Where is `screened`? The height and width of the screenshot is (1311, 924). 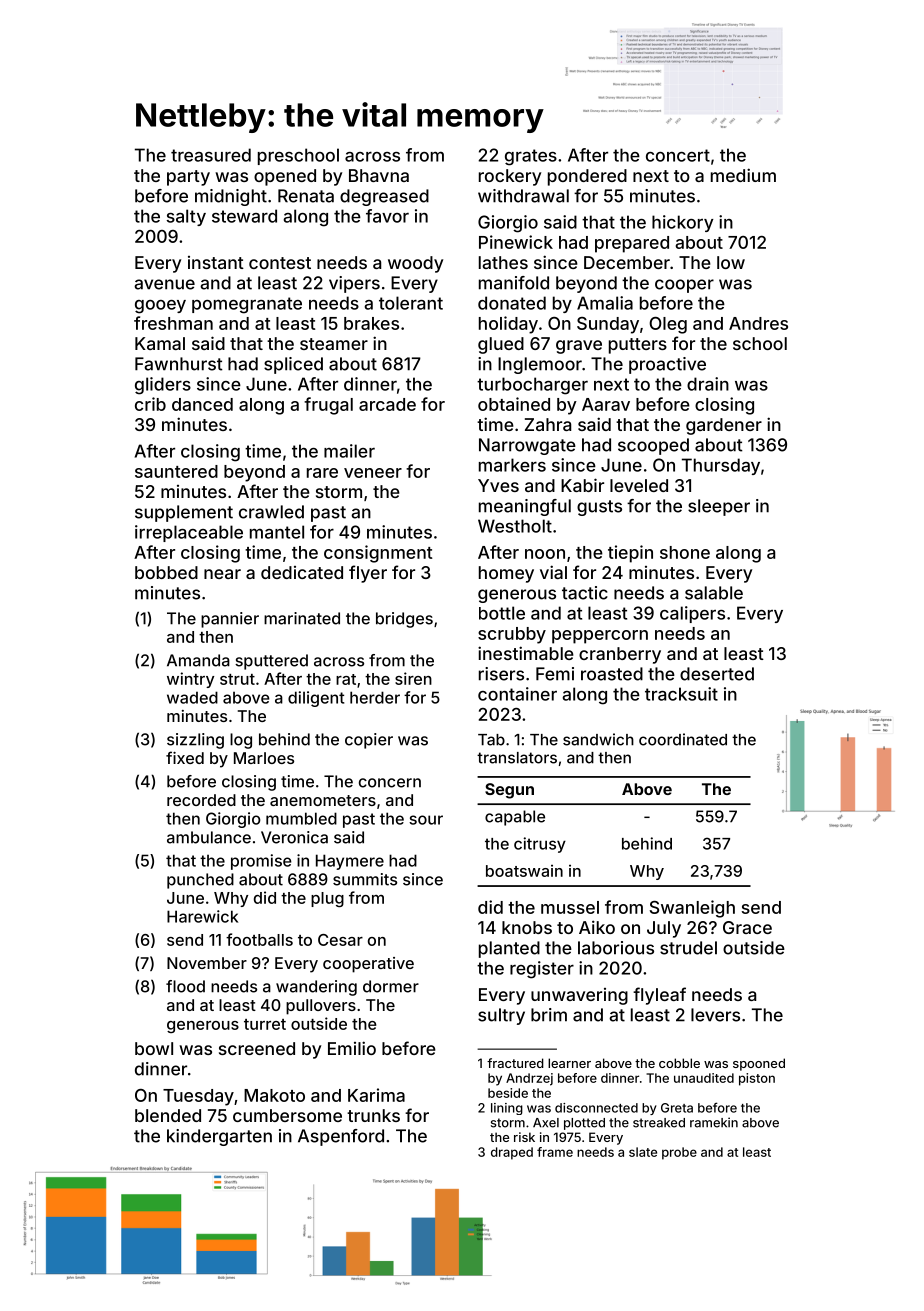
screened is located at coordinates (257, 1048).
